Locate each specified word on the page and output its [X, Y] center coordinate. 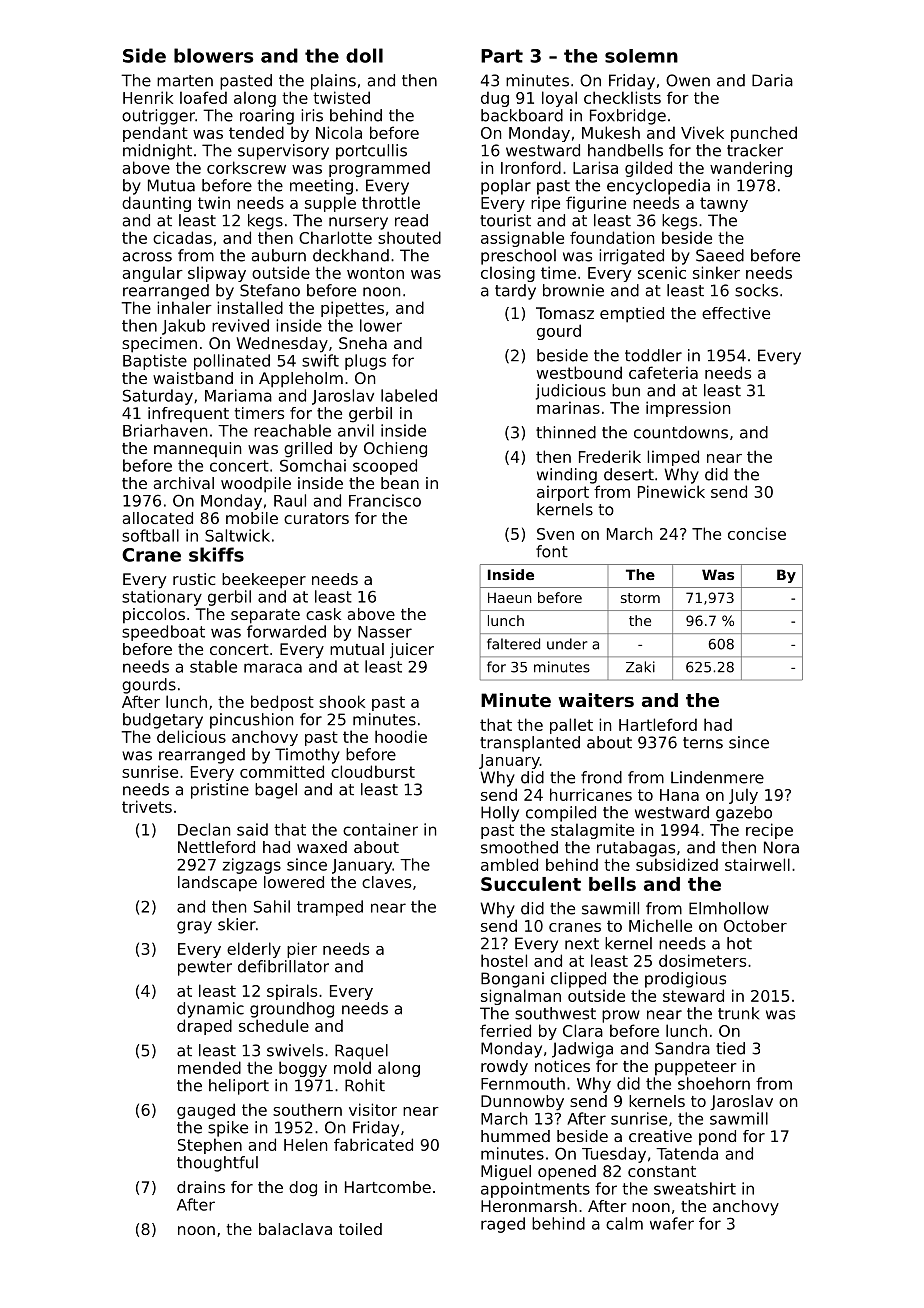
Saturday [158, 397]
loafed [203, 97]
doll [364, 55]
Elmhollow [729, 908]
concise [757, 533]
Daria [772, 80]
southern [307, 1109]
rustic [194, 579]
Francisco [385, 500]
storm [640, 598]
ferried [505, 1030]
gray [194, 927]
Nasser [385, 632]
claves [386, 882]
